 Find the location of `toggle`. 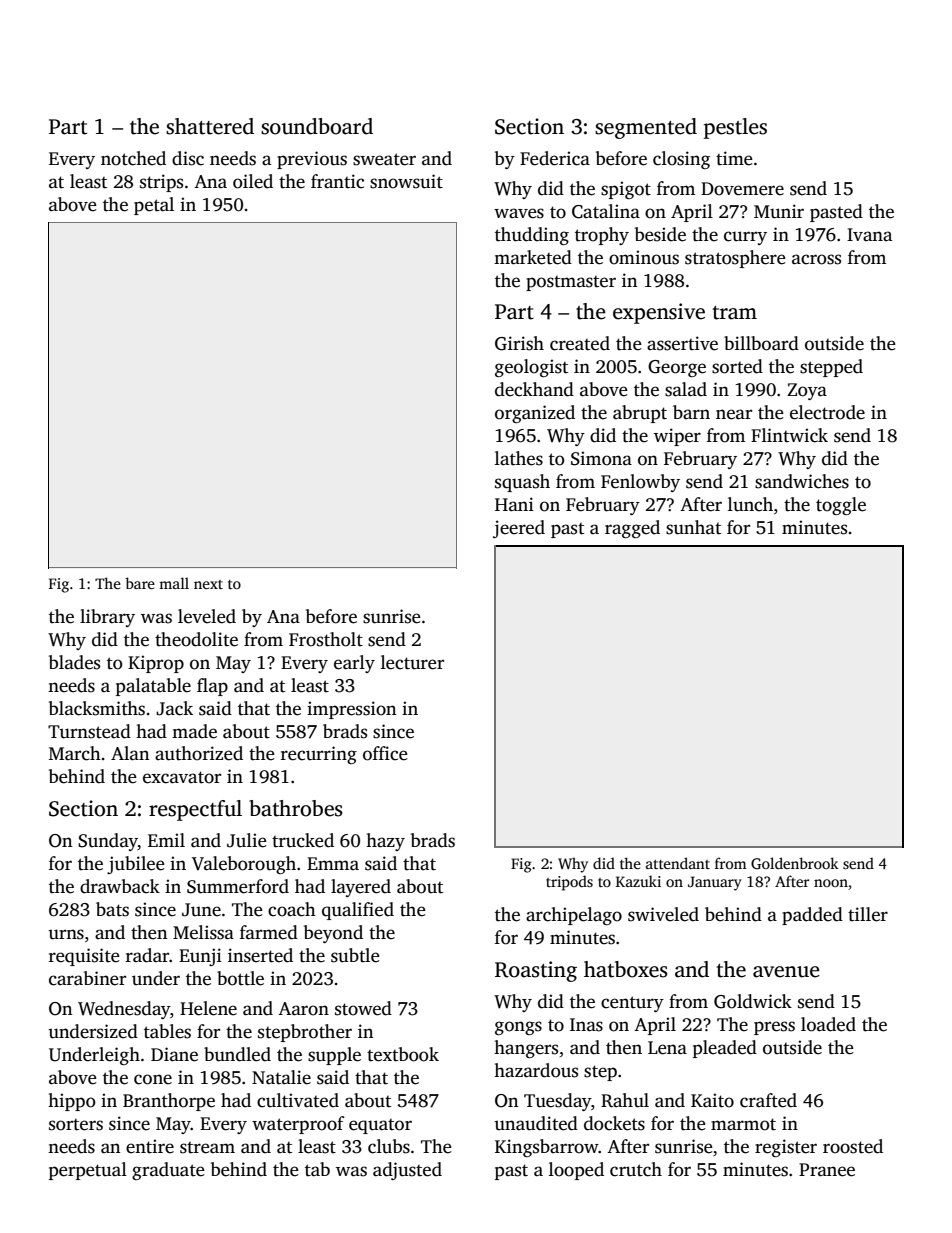

toggle is located at coordinates (841, 506).
